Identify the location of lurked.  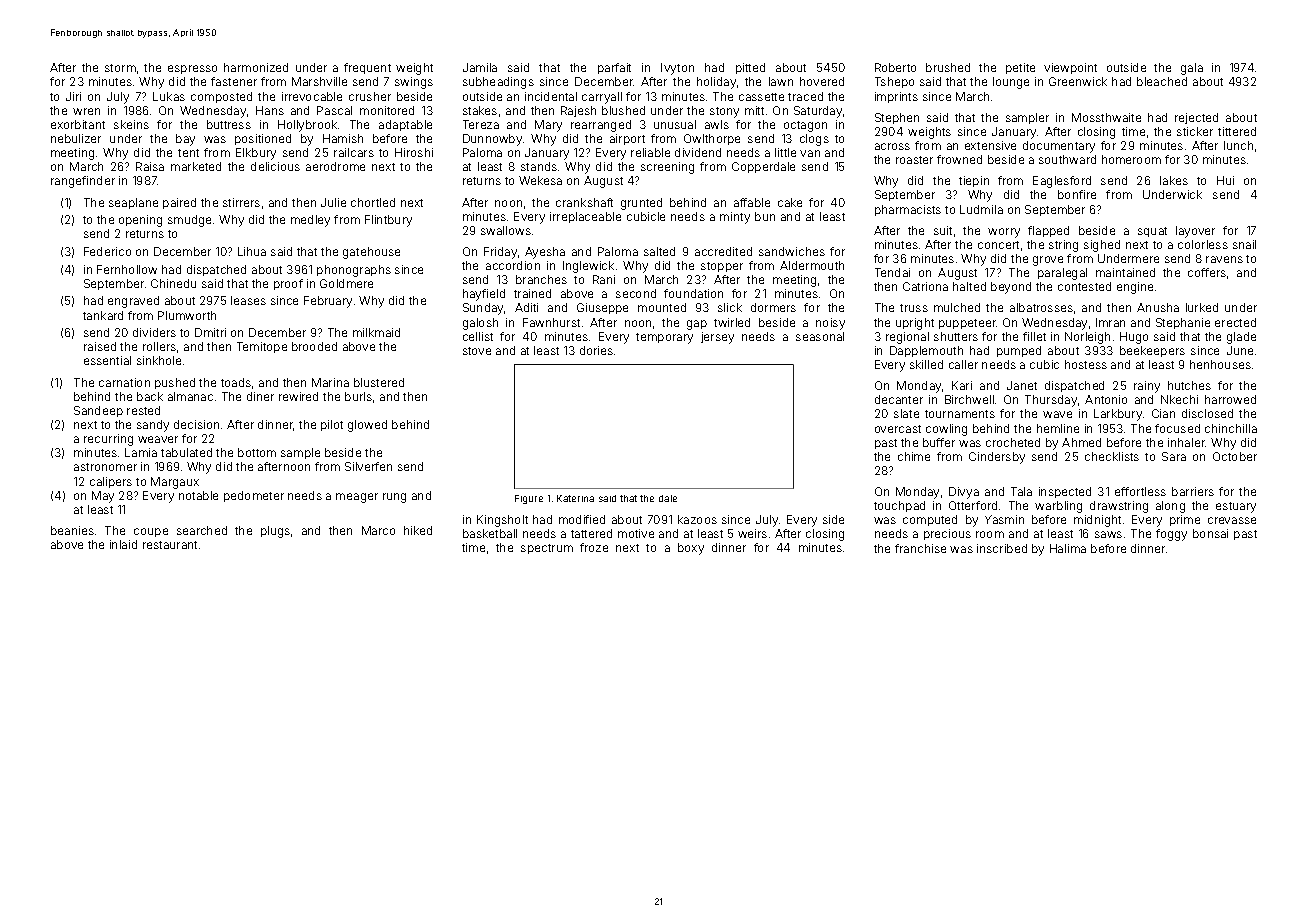
(1202, 307).
